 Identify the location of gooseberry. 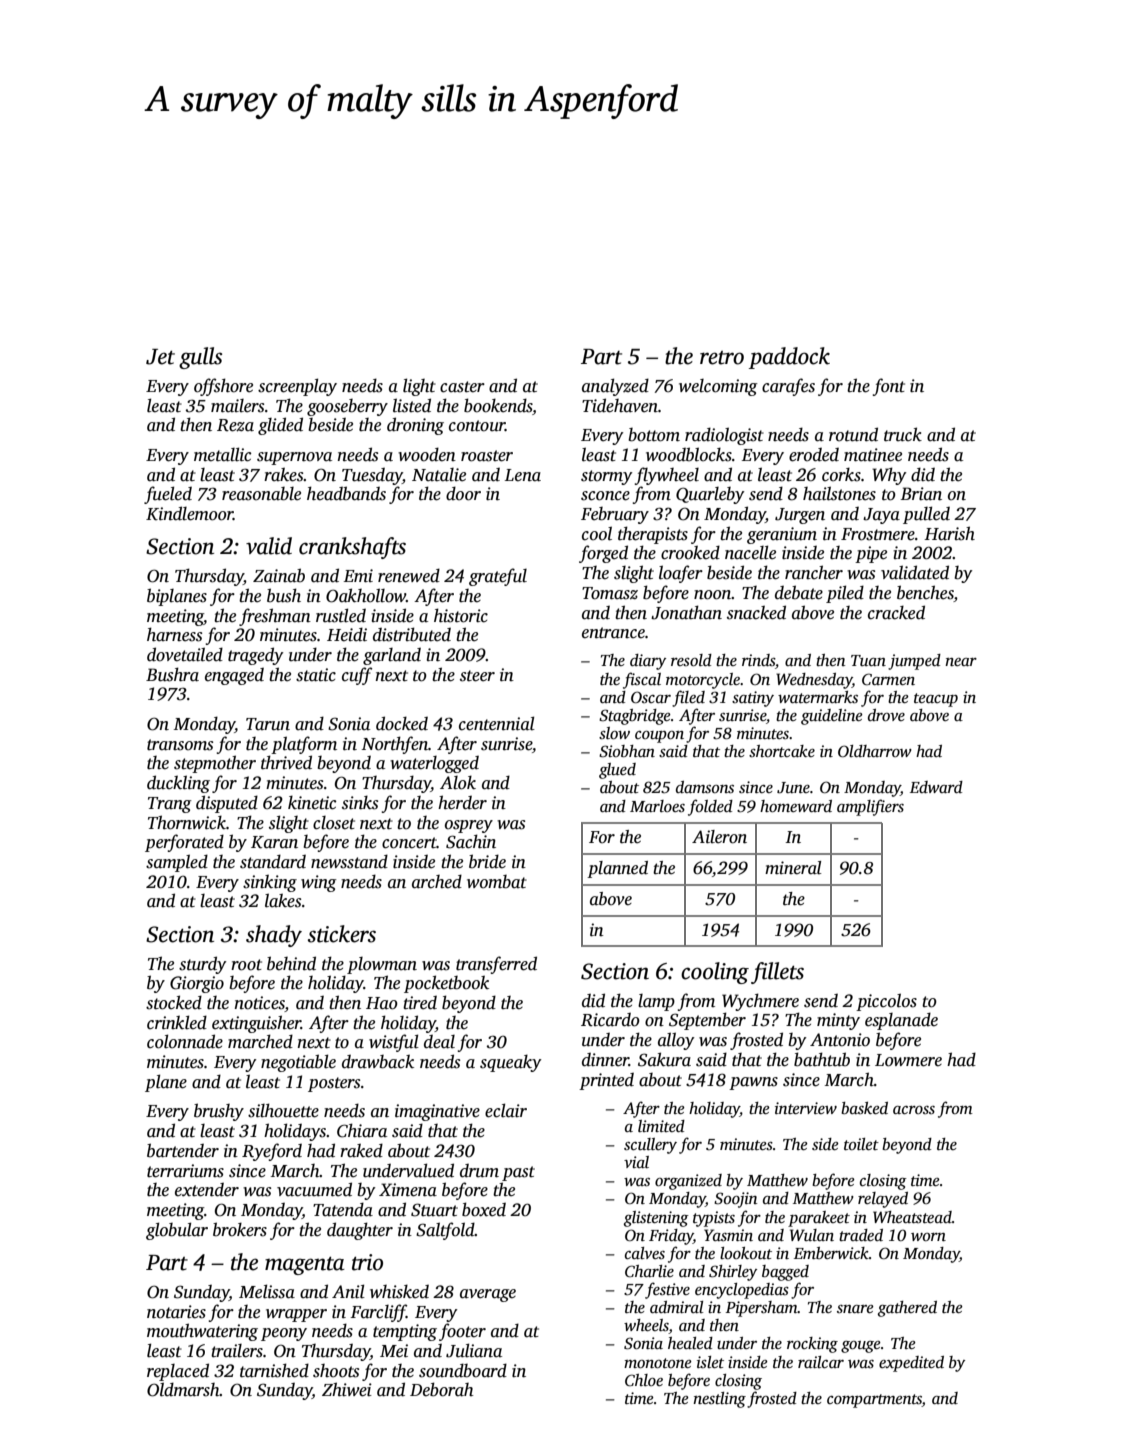
(347, 407).
